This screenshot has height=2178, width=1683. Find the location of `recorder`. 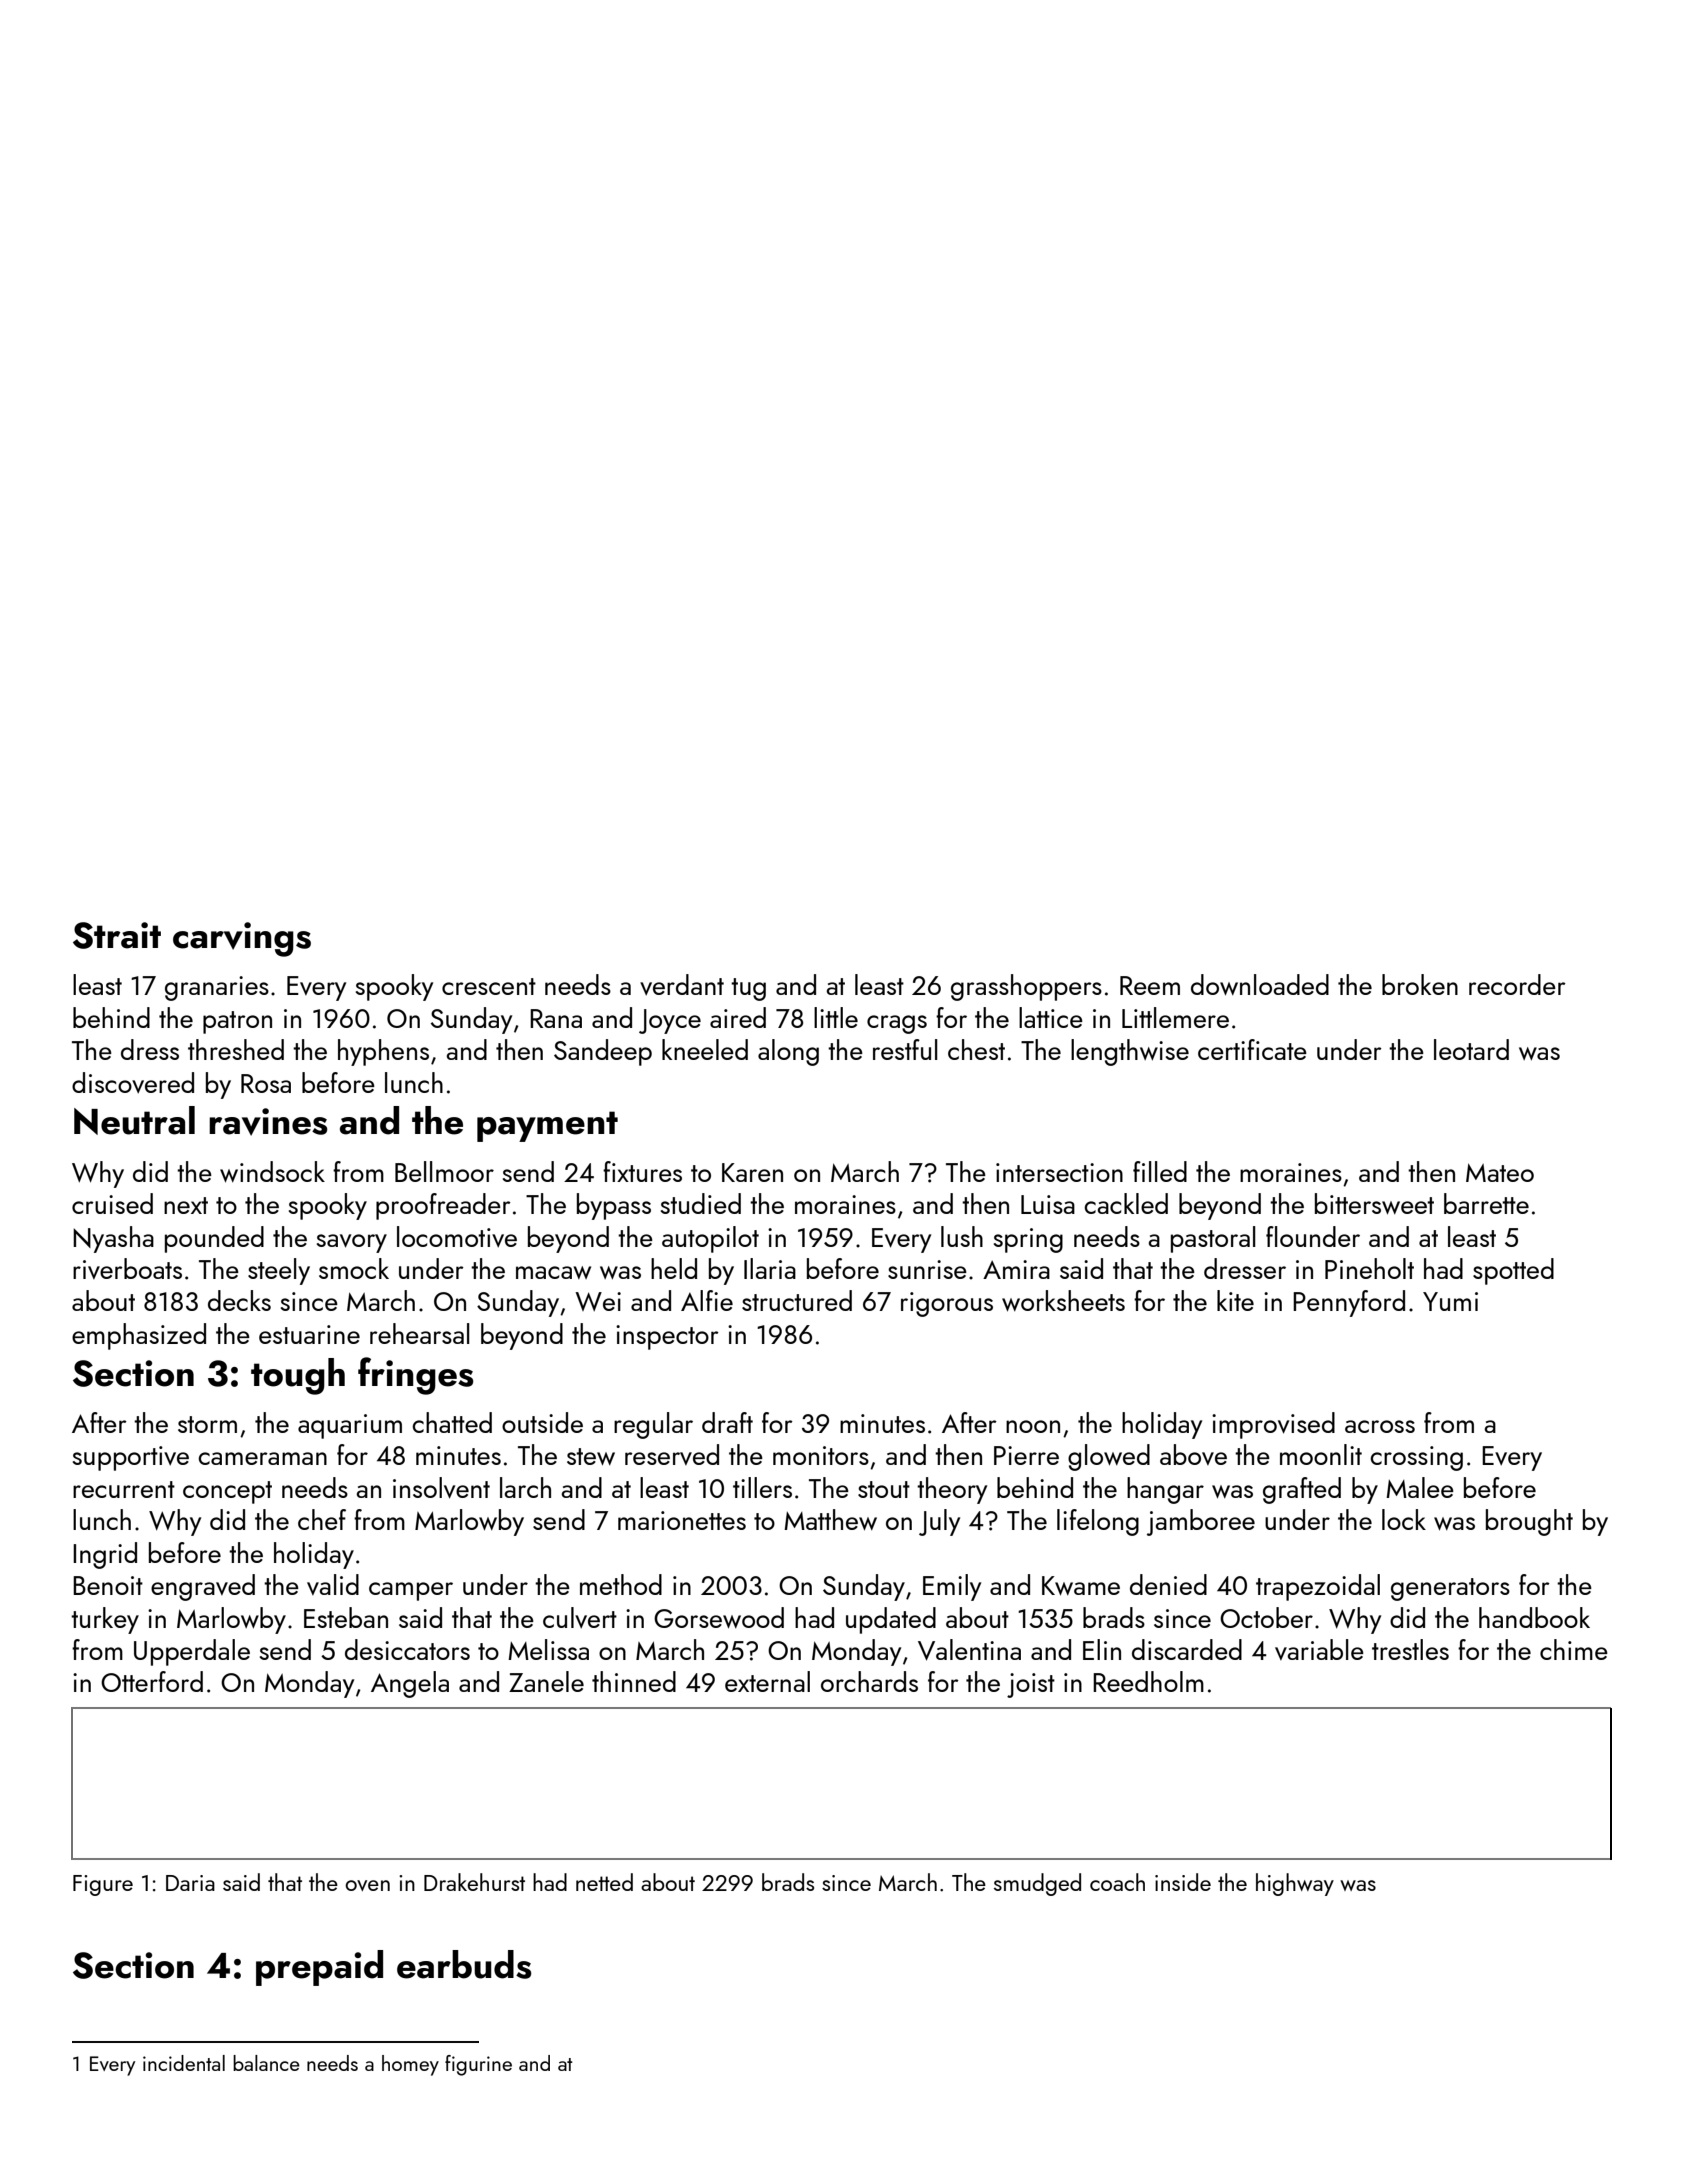

recorder is located at coordinates (1517, 984).
